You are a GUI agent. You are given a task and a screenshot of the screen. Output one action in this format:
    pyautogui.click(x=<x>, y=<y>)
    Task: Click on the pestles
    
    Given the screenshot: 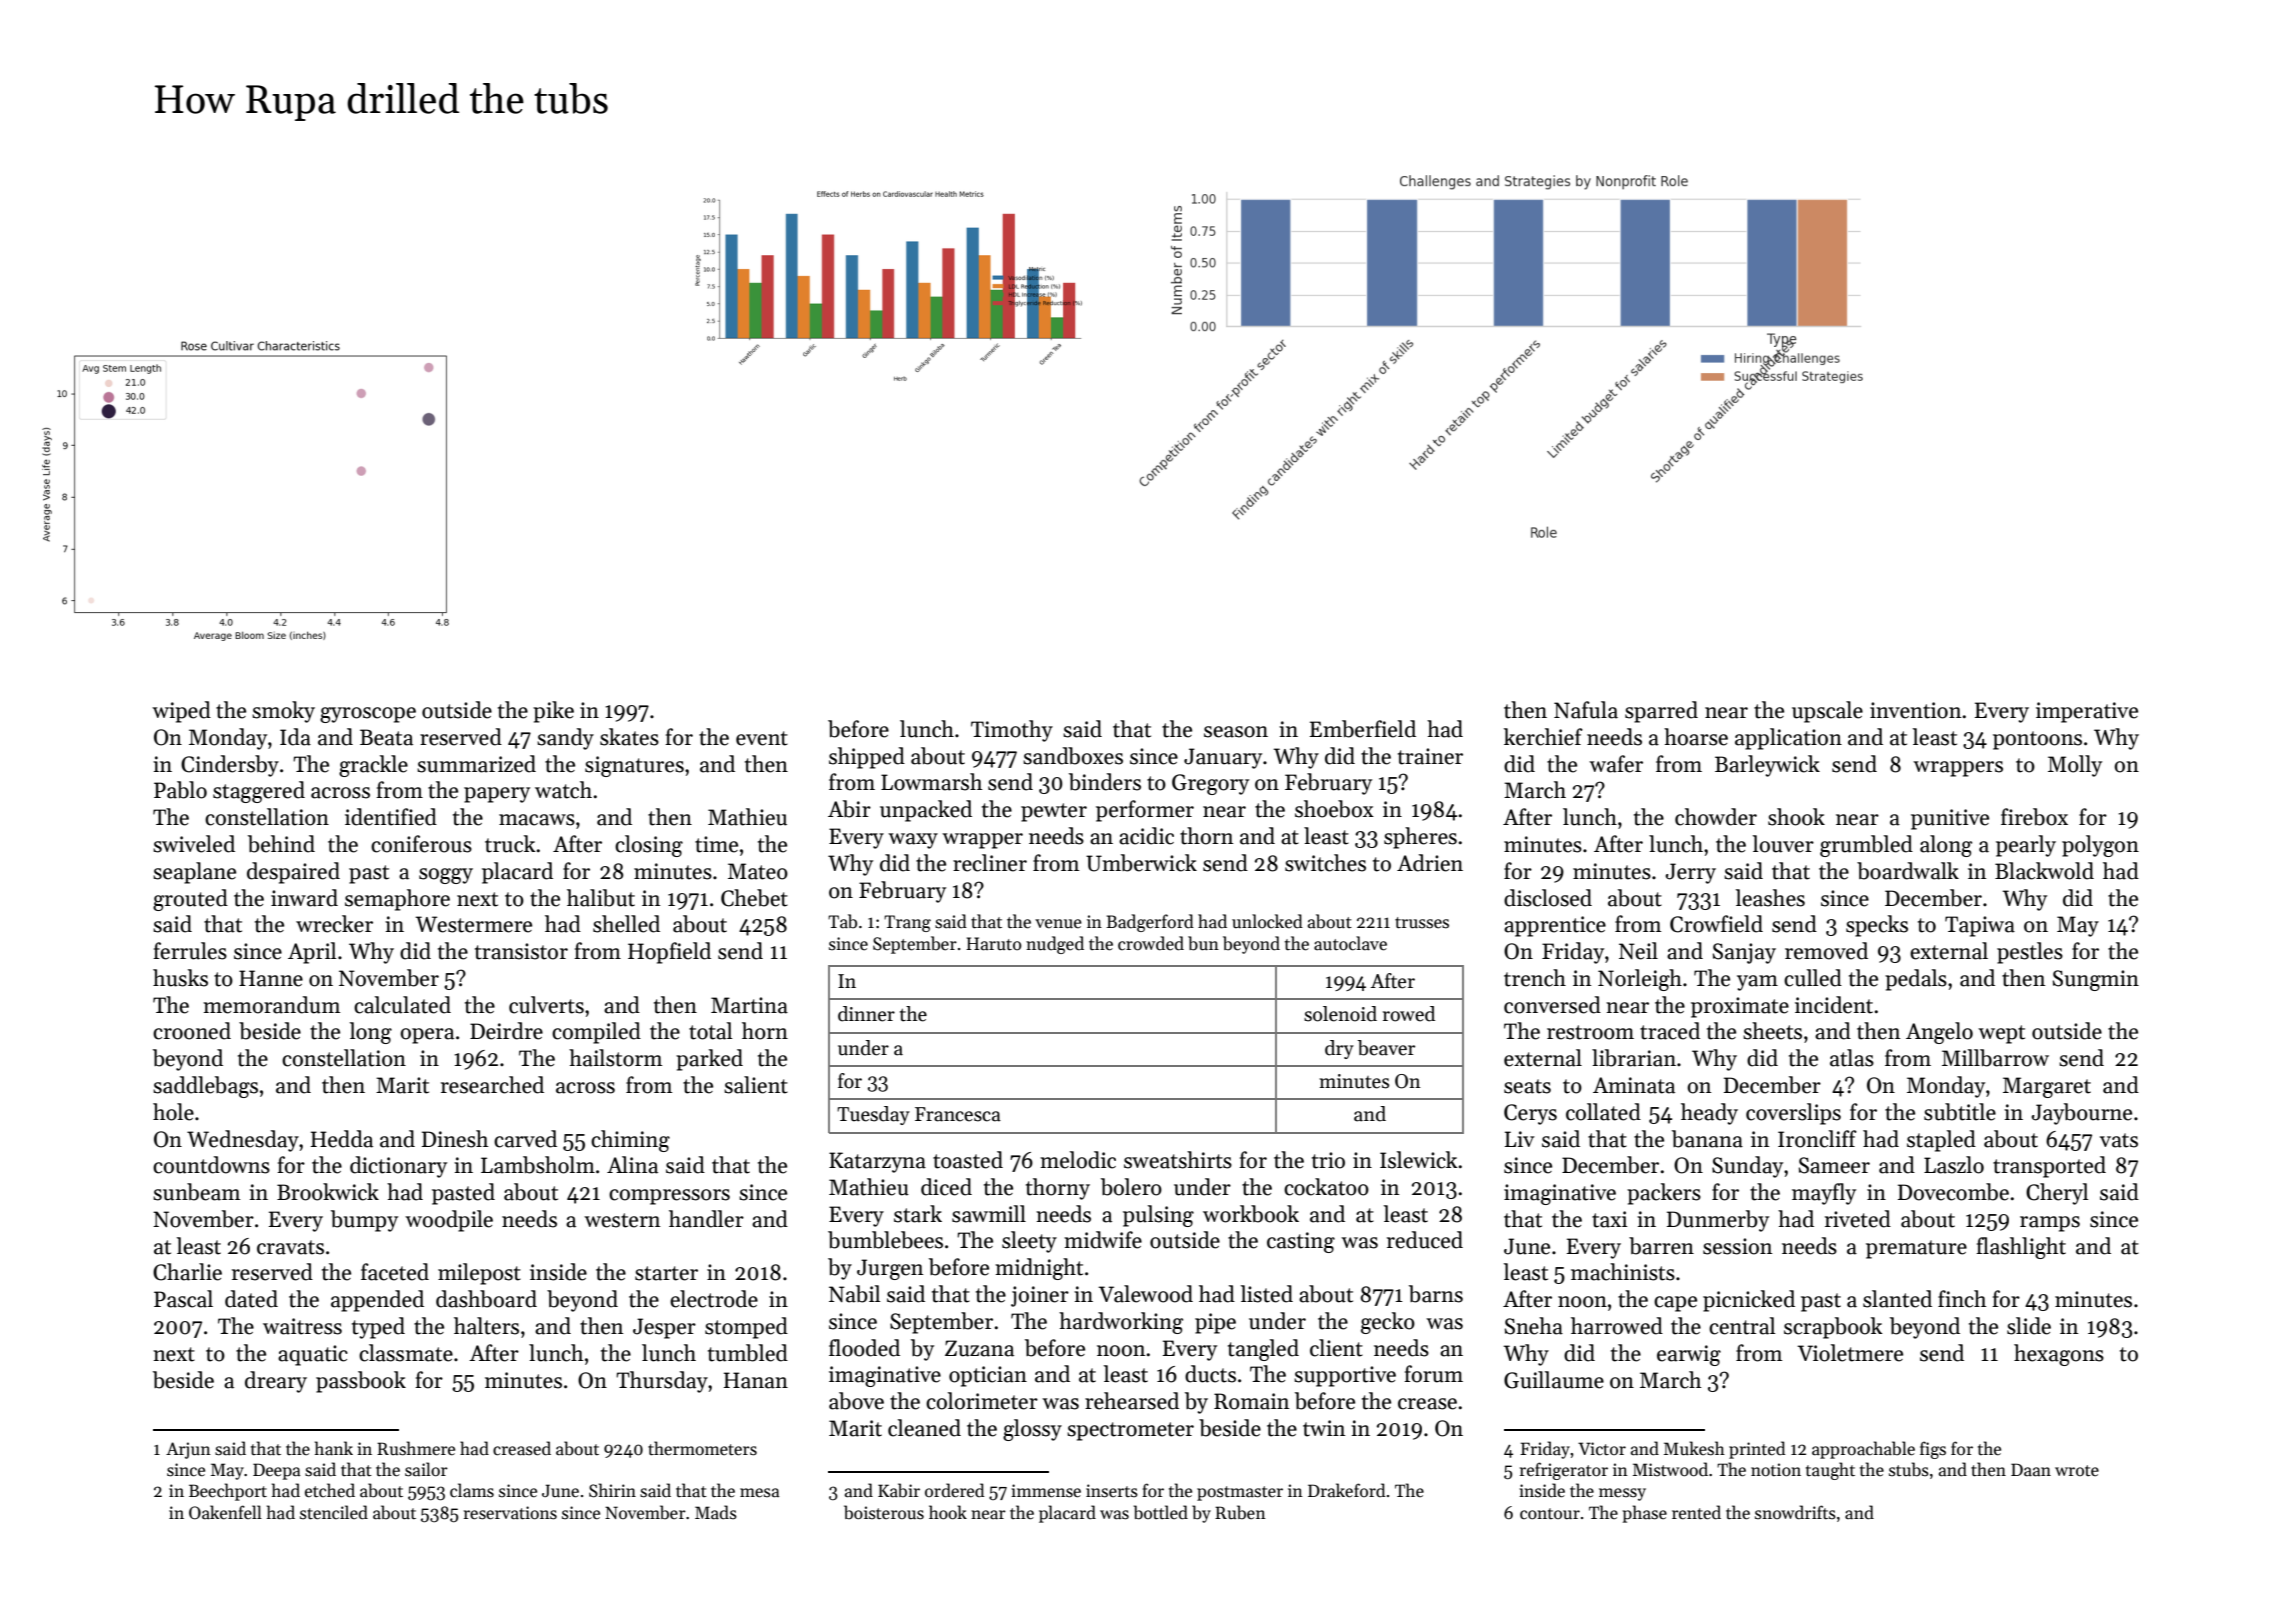 What is the action you would take?
    pyautogui.click(x=2030, y=953)
